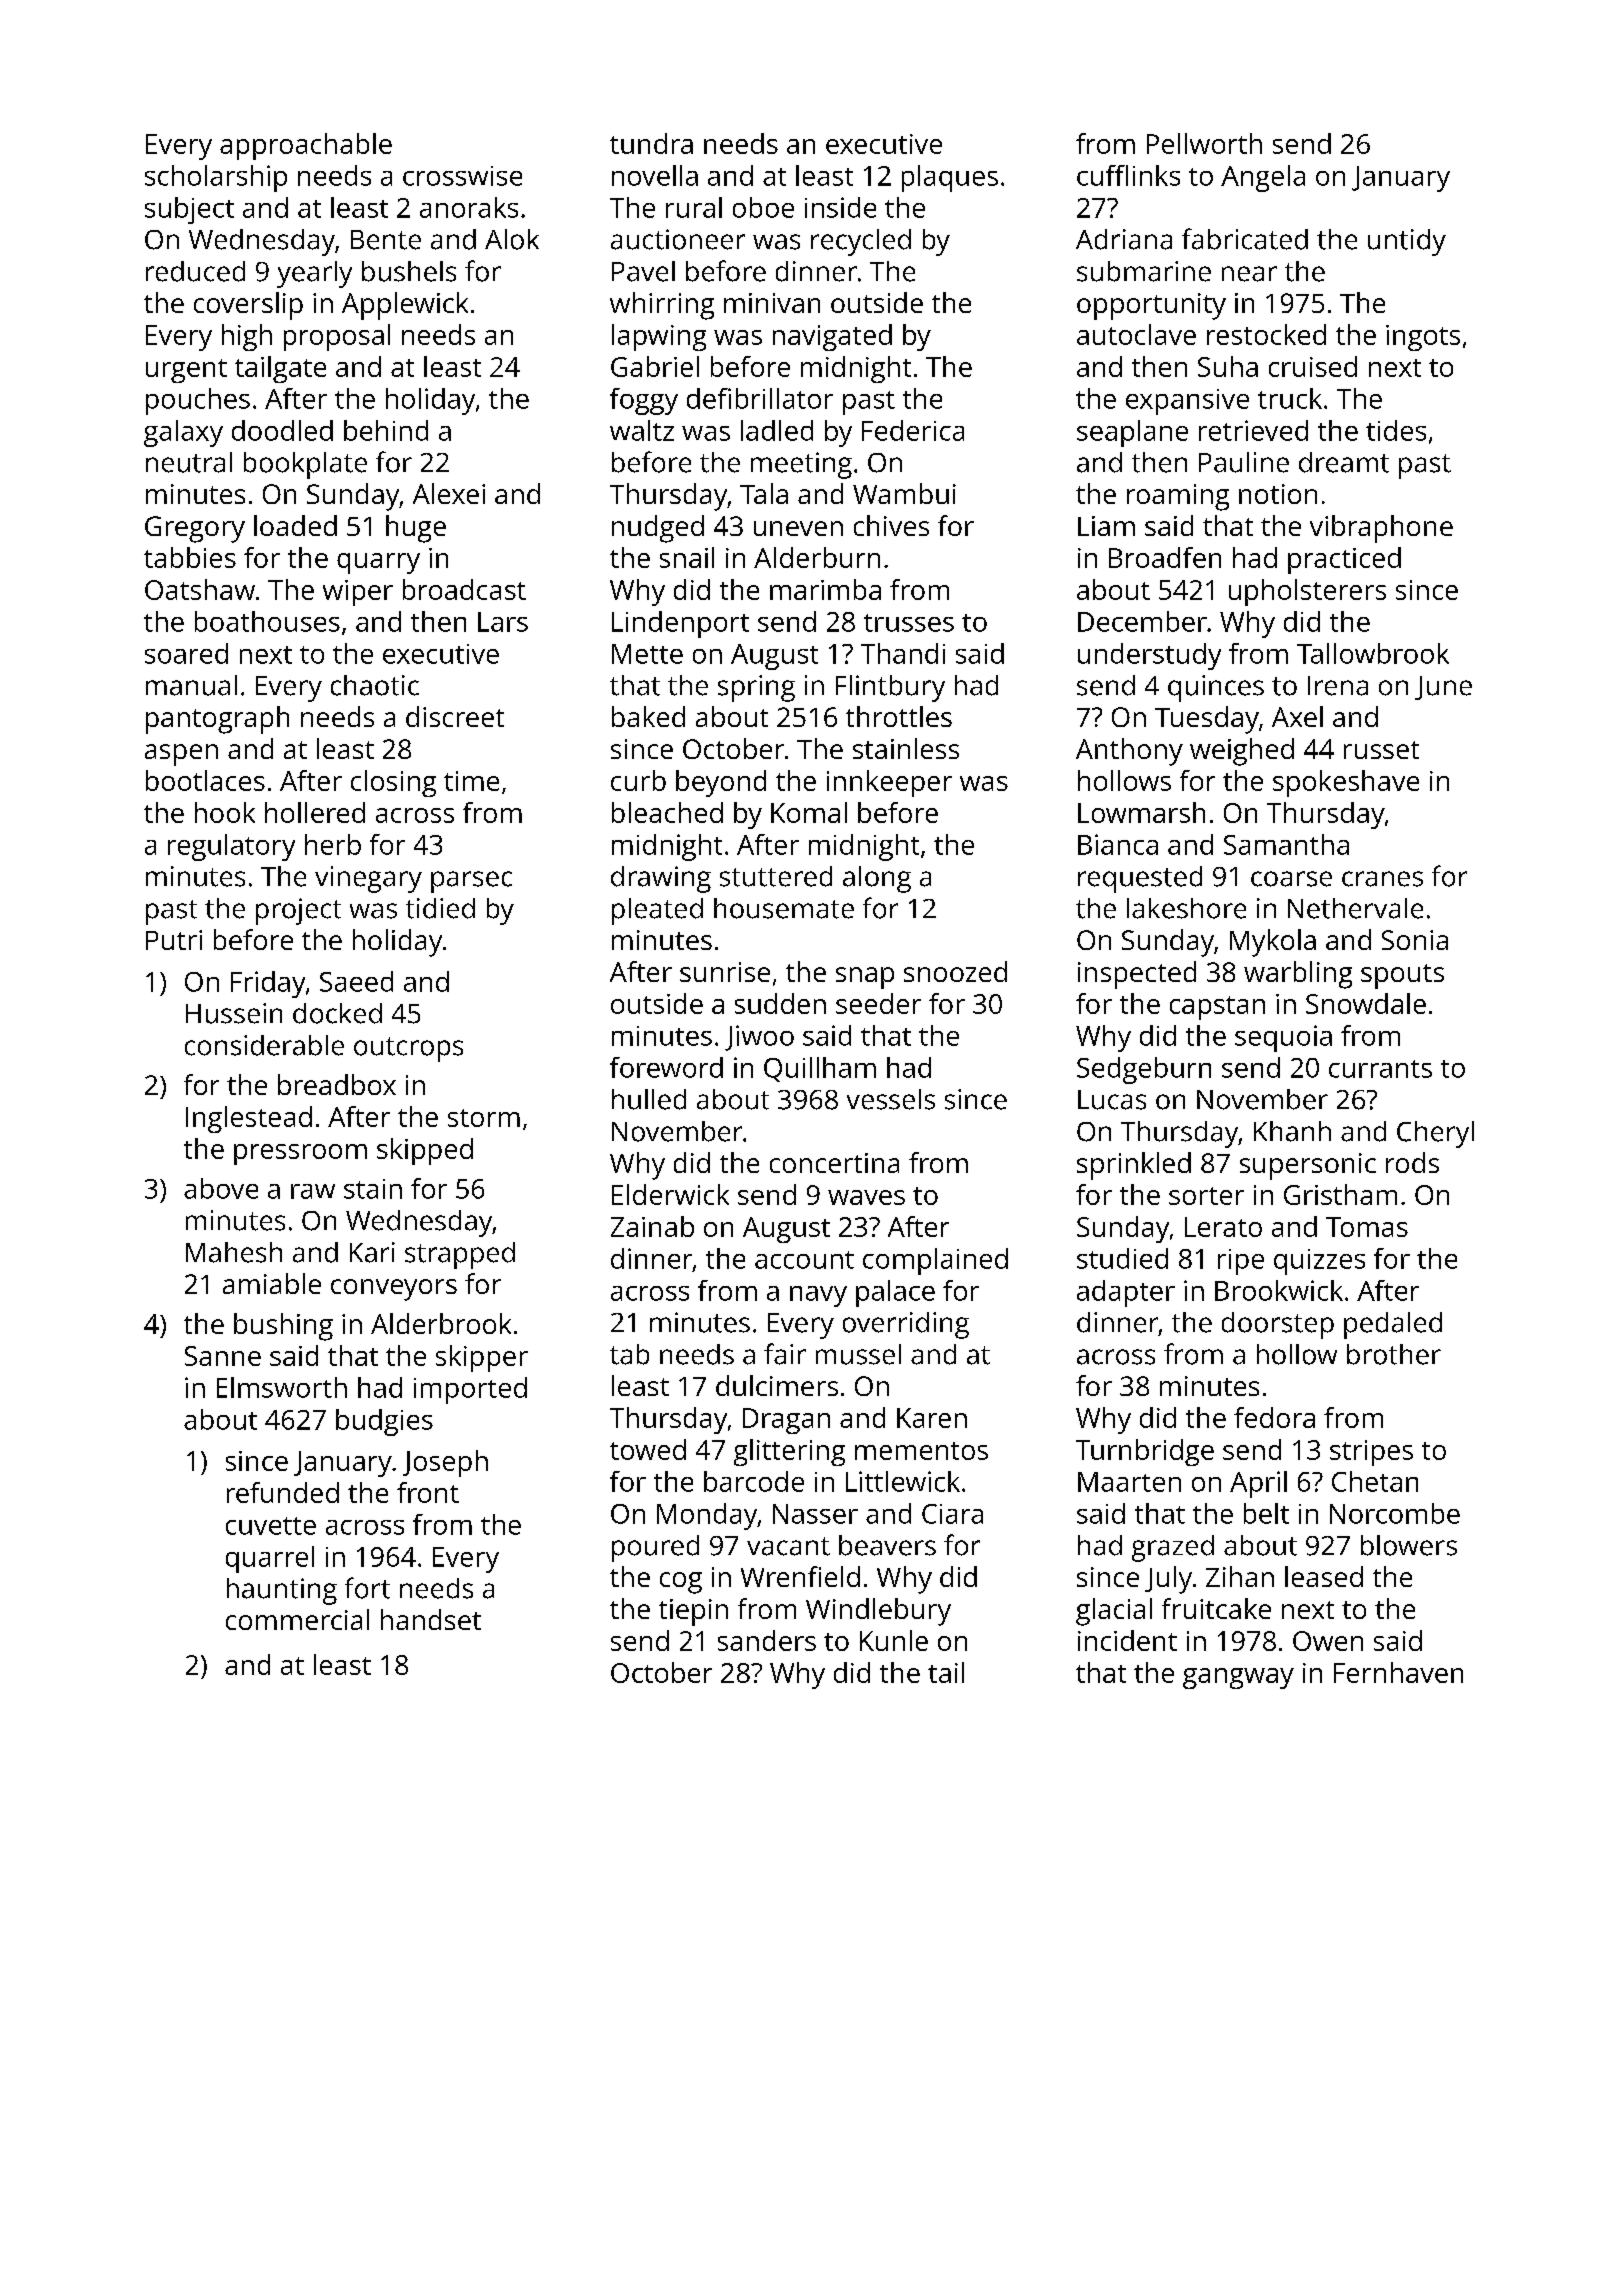 This image has height=2292, width=1620. Describe the element at coordinates (899, 716) in the image. I see `throttles` at that location.
